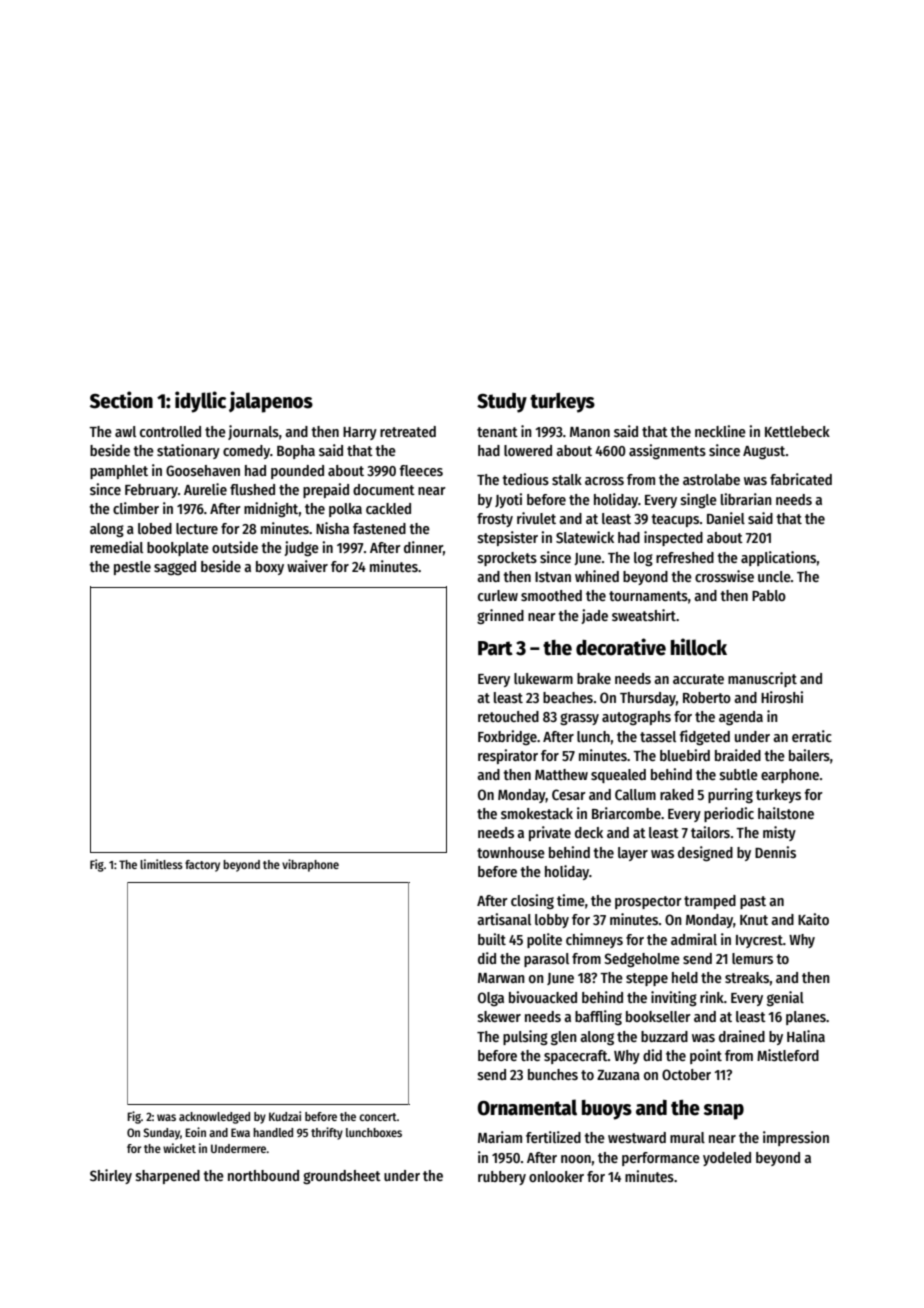 This screenshot has height=1308, width=924. What do you see at coordinates (753, 902) in the screenshot?
I see `past` at bounding box center [753, 902].
